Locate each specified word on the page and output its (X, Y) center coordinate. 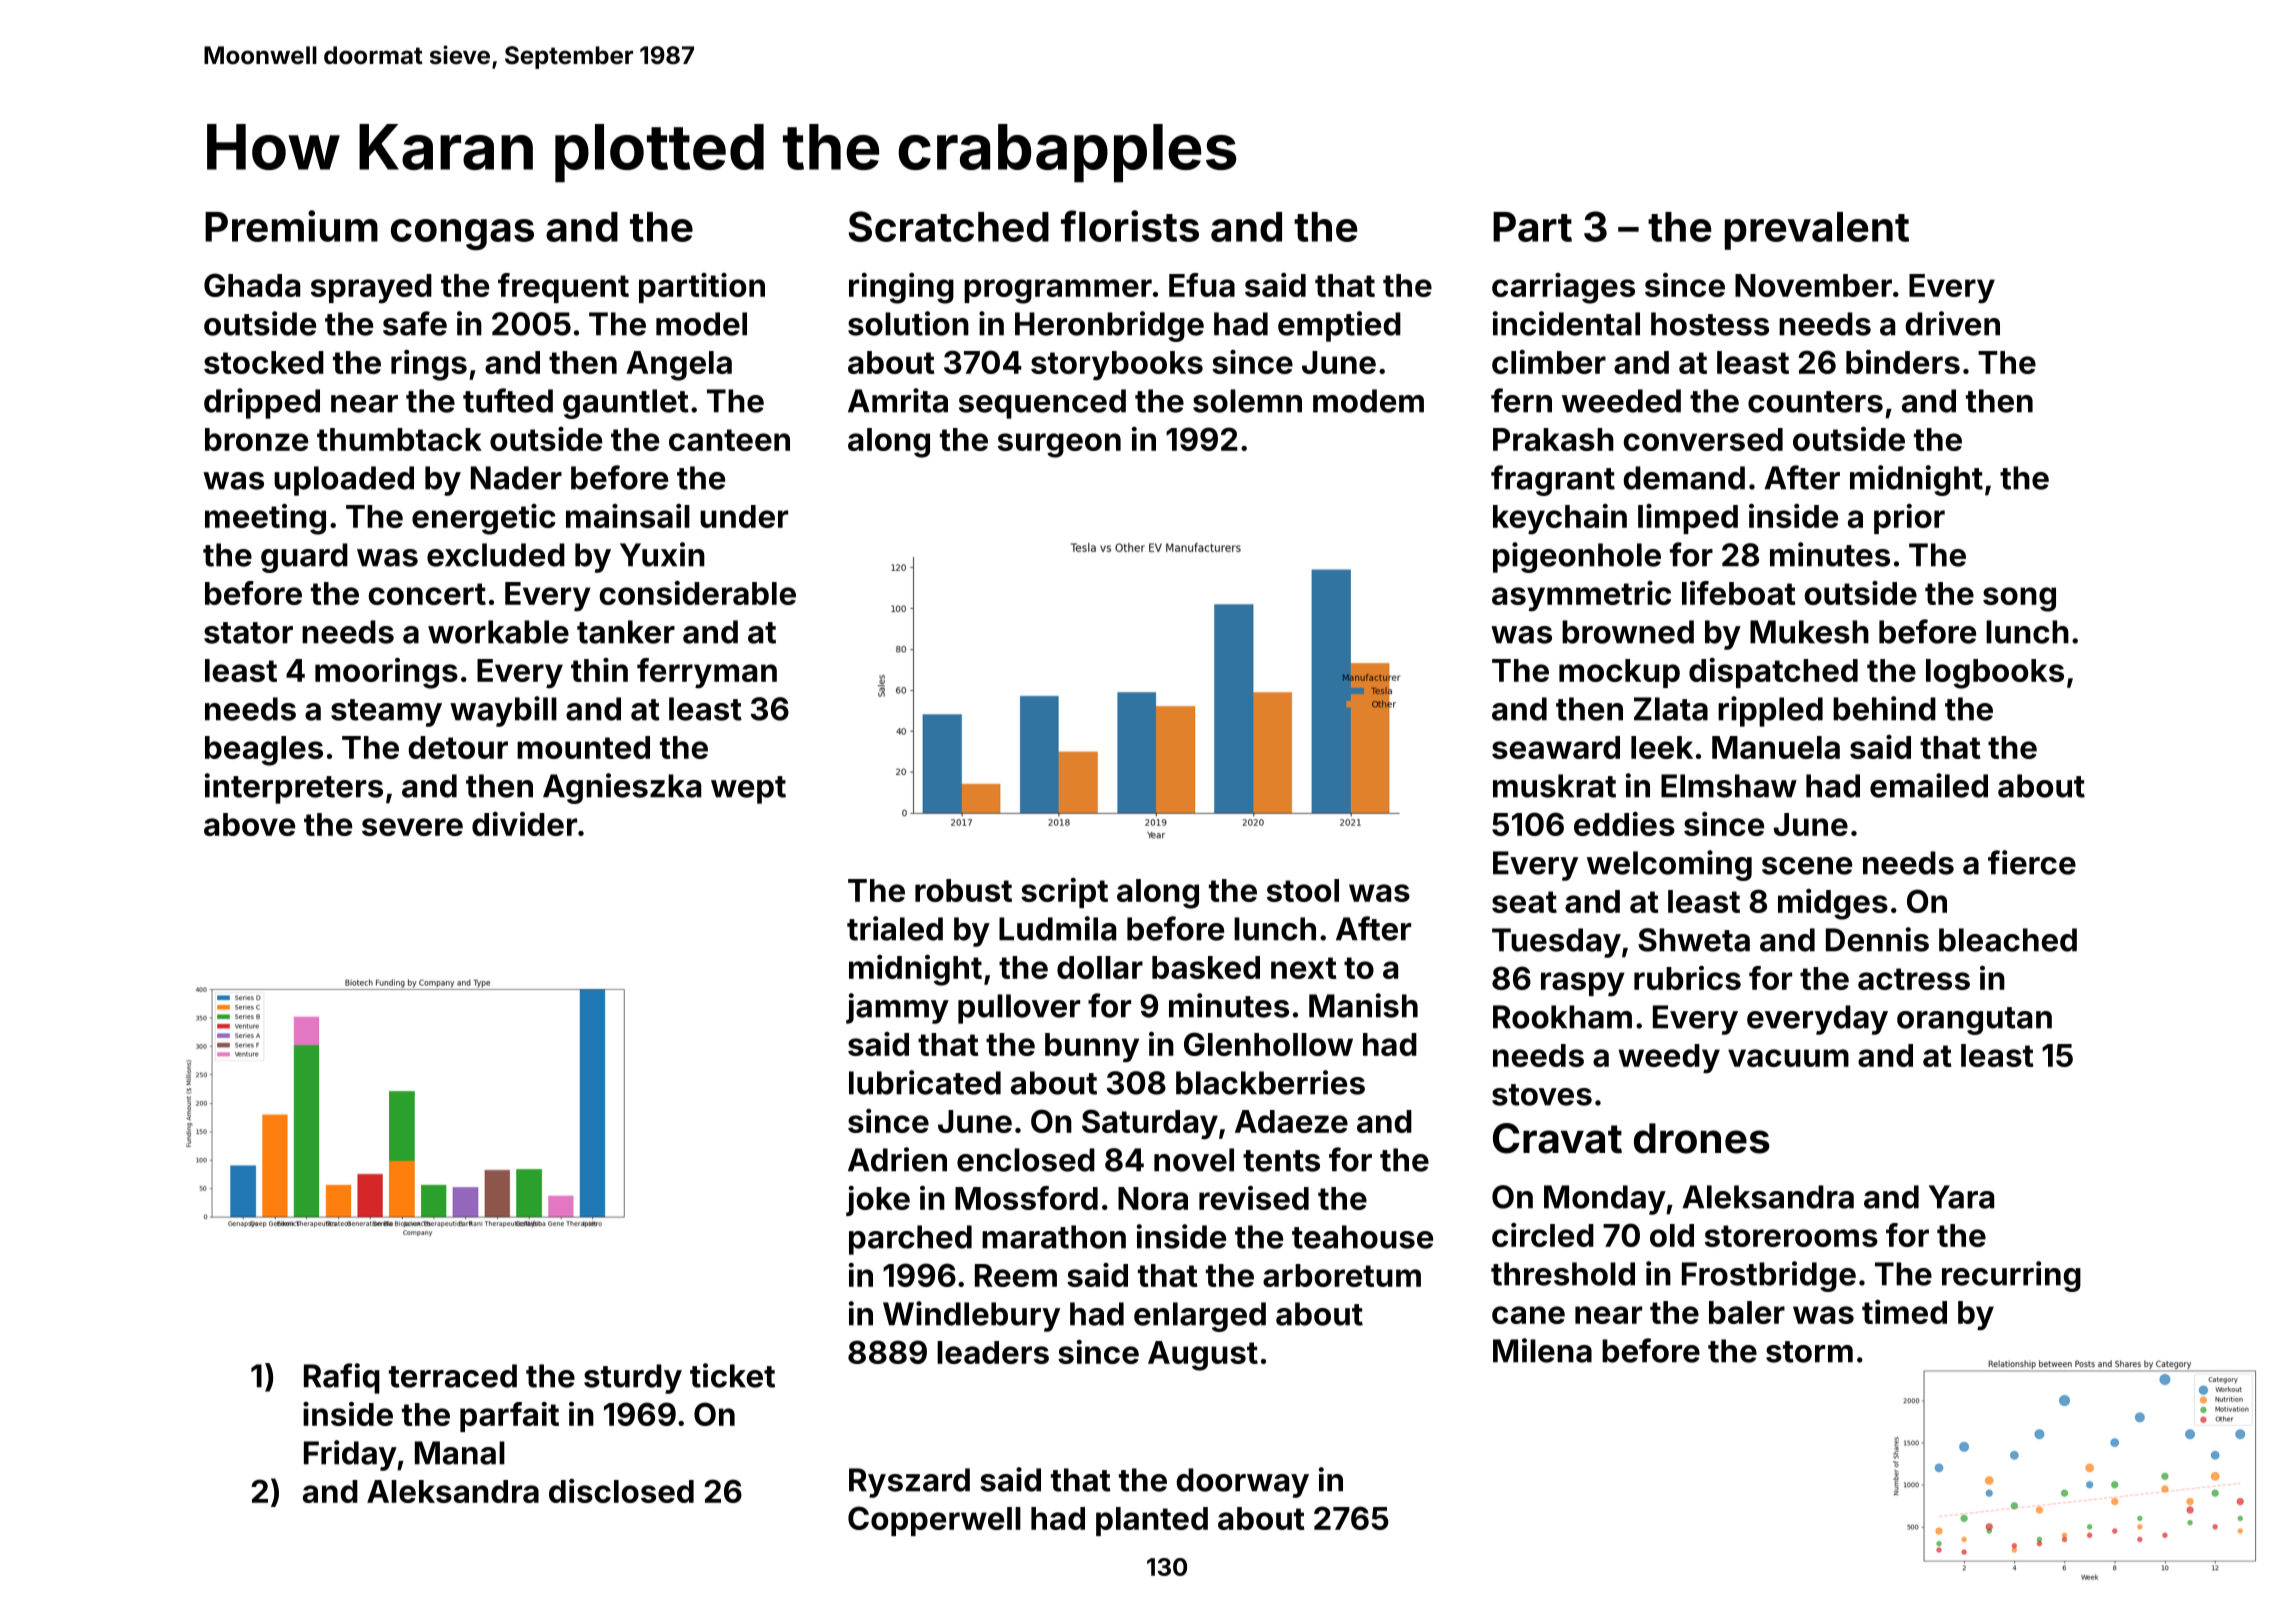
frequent (563, 288)
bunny (1092, 1048)
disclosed (621, 1491)
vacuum (1788, 1058)
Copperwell (934, 1521)
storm (1809, 1352)
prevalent (1817, 231)
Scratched (949, 226)
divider (524, 824)
